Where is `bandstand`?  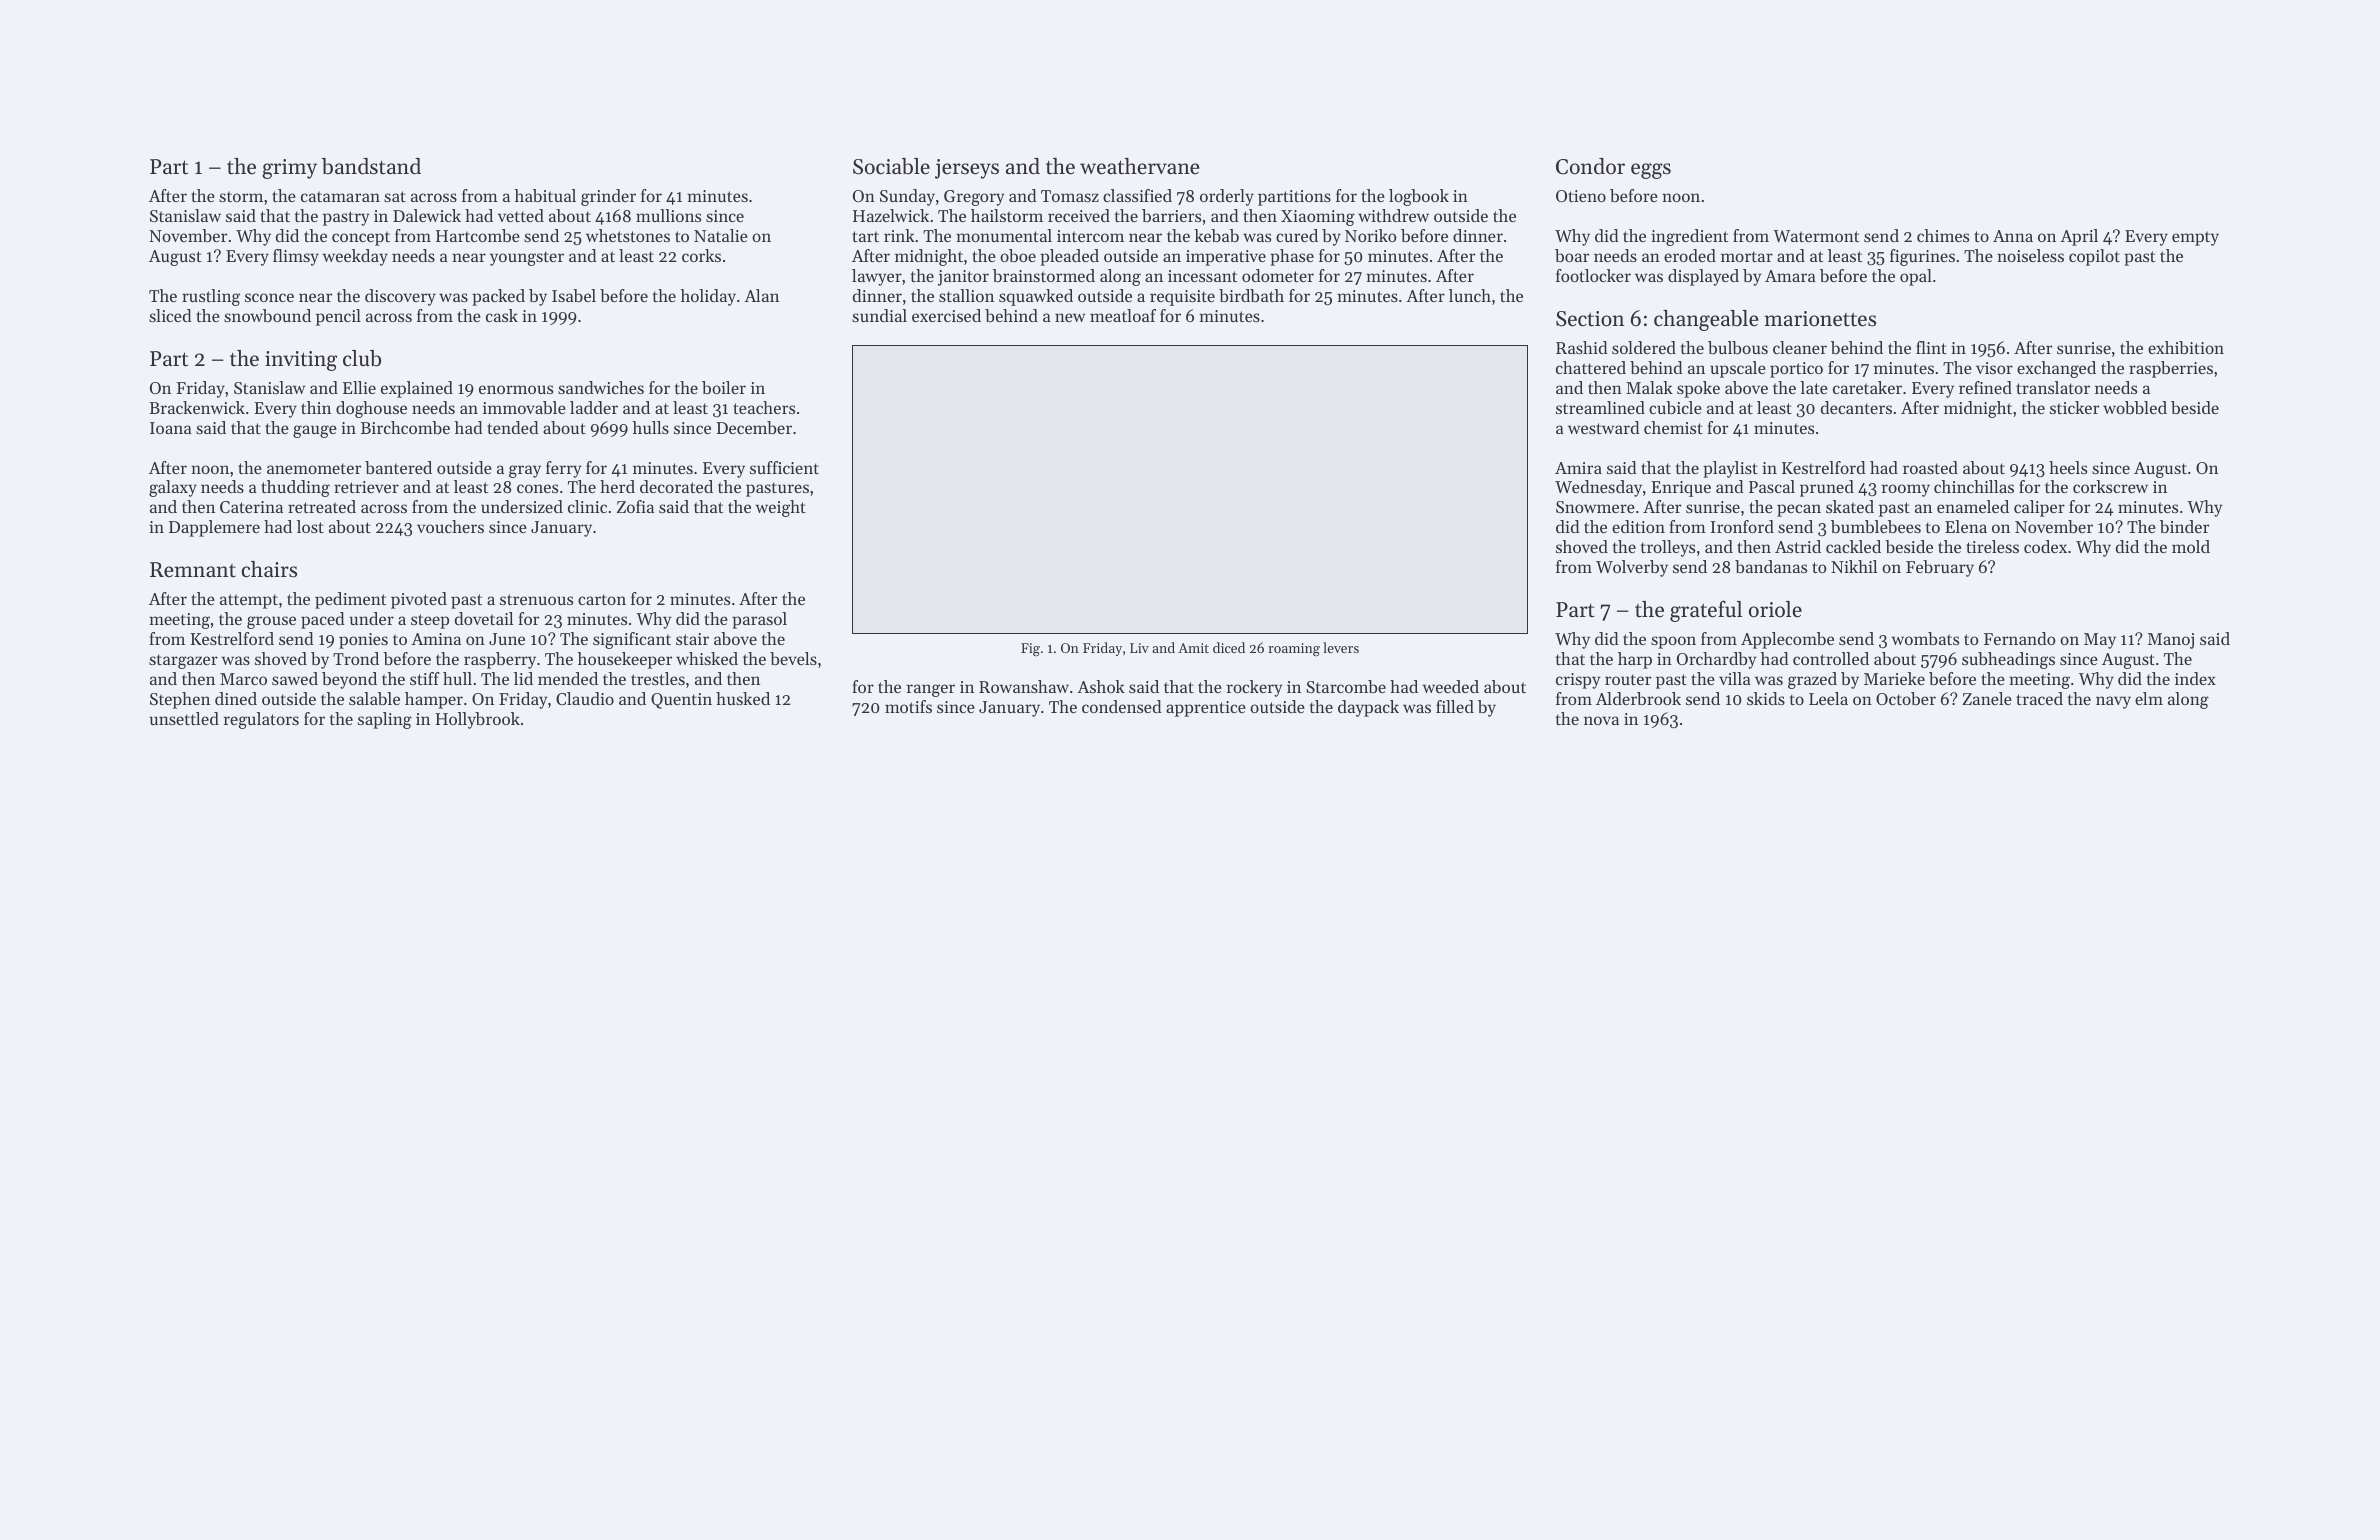
bandstand is located at coordinates (371, 166).
